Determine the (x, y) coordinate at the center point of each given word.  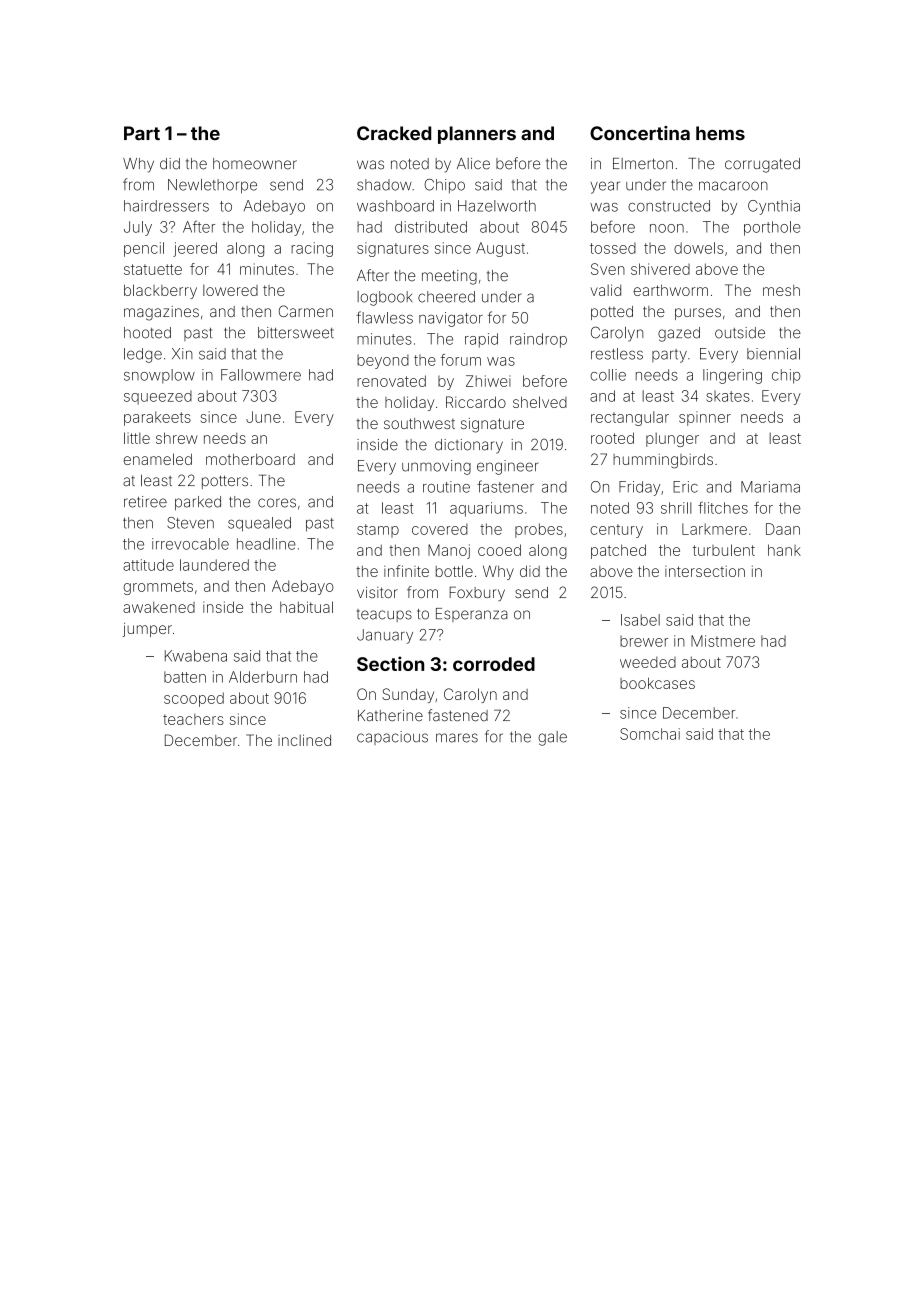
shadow (384, 185)
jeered (195, 249)
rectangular (630, 418)
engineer (507, 467)
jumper (147, 630)
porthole (772, 228)
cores (277, 503)
